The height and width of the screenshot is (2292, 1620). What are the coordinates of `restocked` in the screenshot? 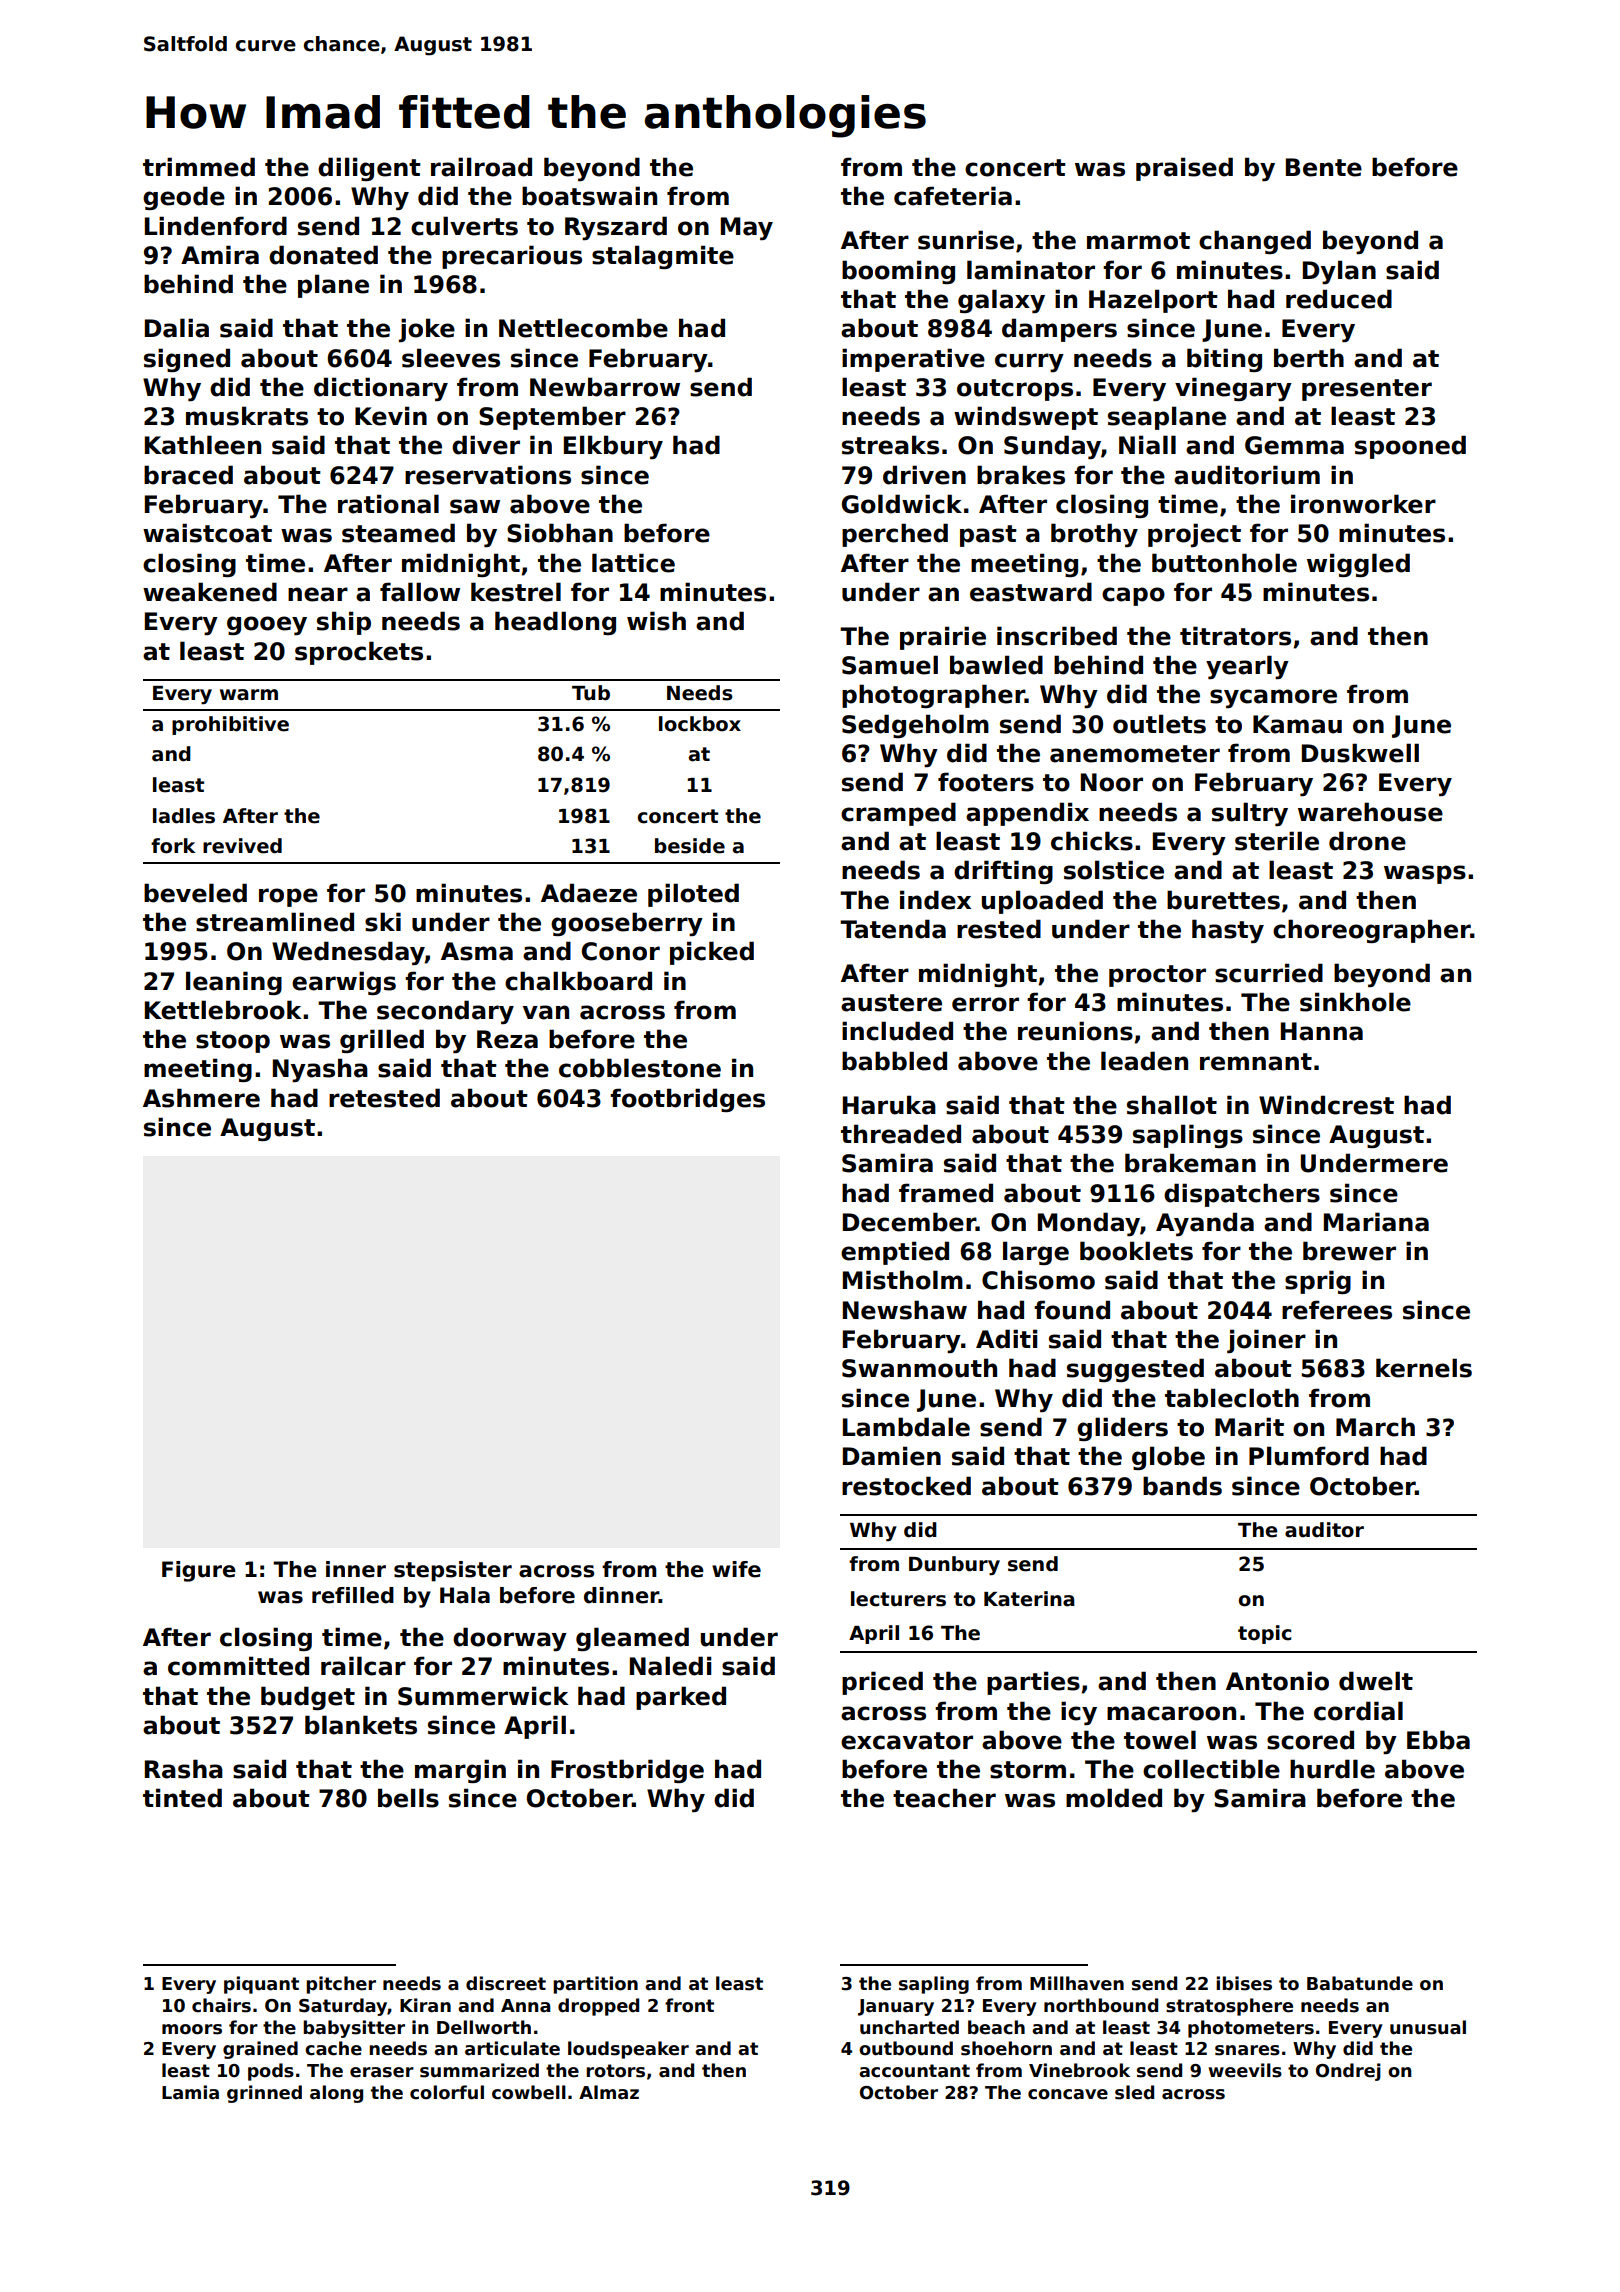 It's located at (906, 1486).
